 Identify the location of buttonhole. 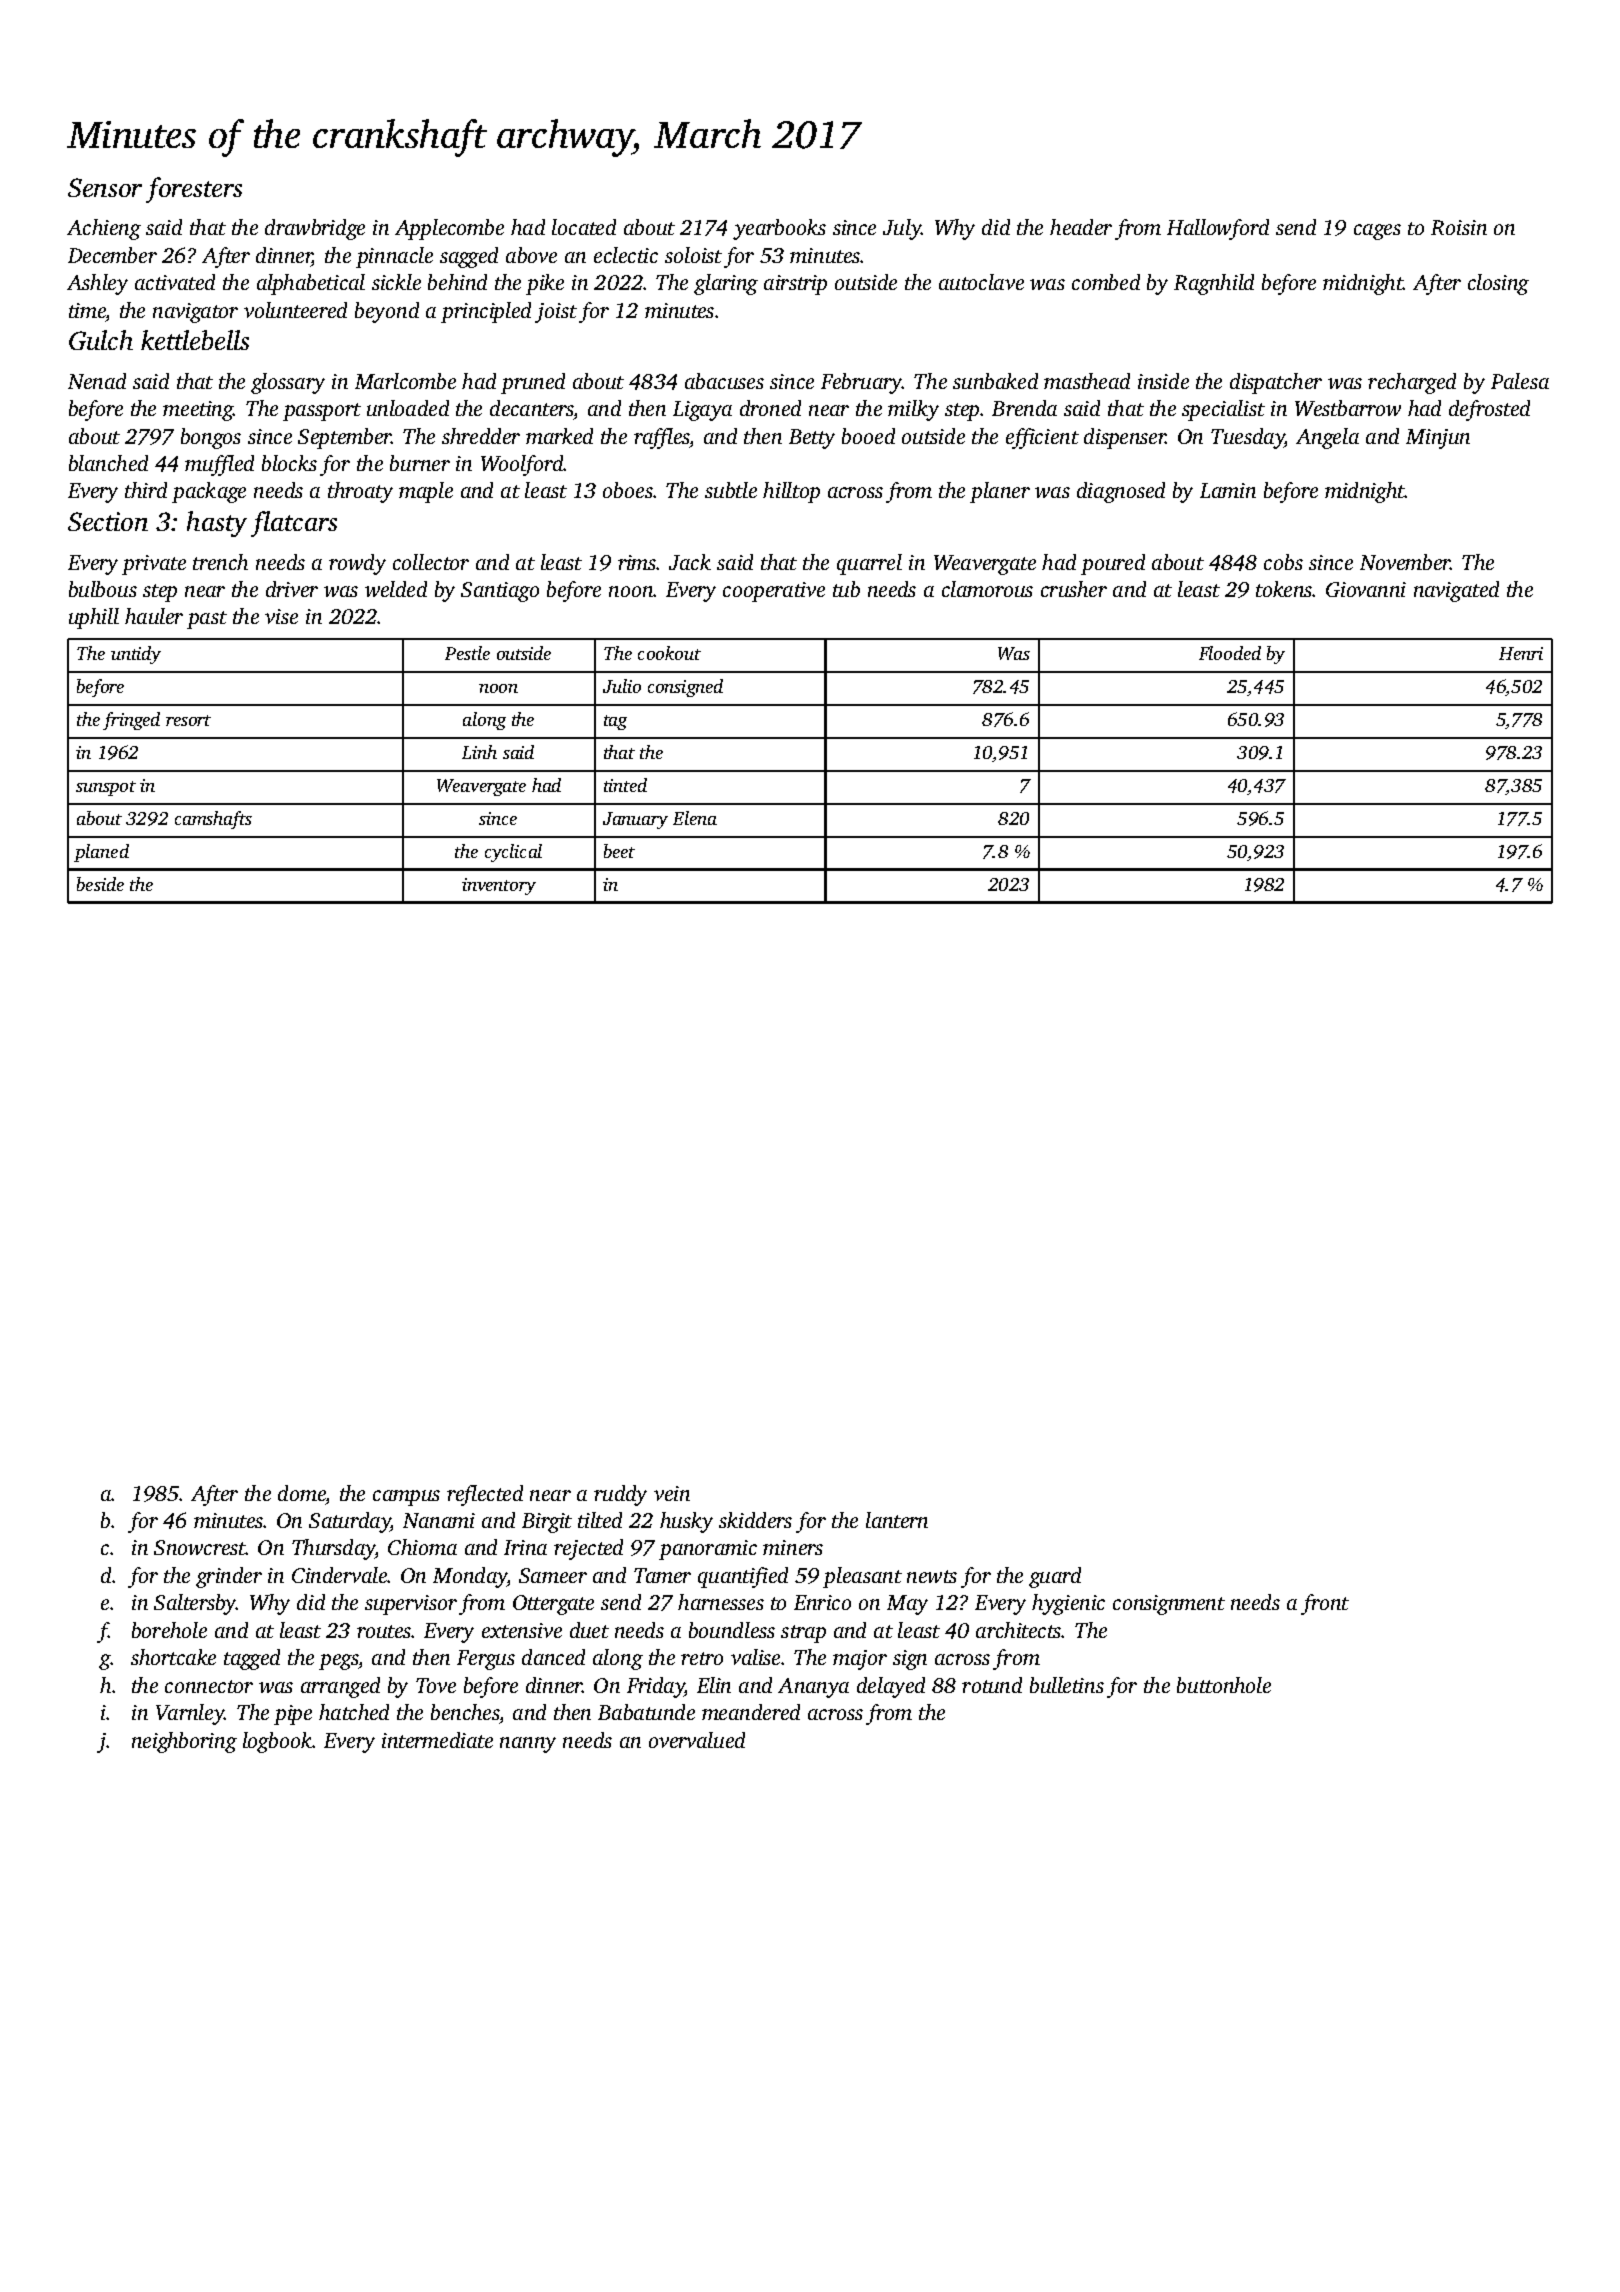
(1224, 1685).
